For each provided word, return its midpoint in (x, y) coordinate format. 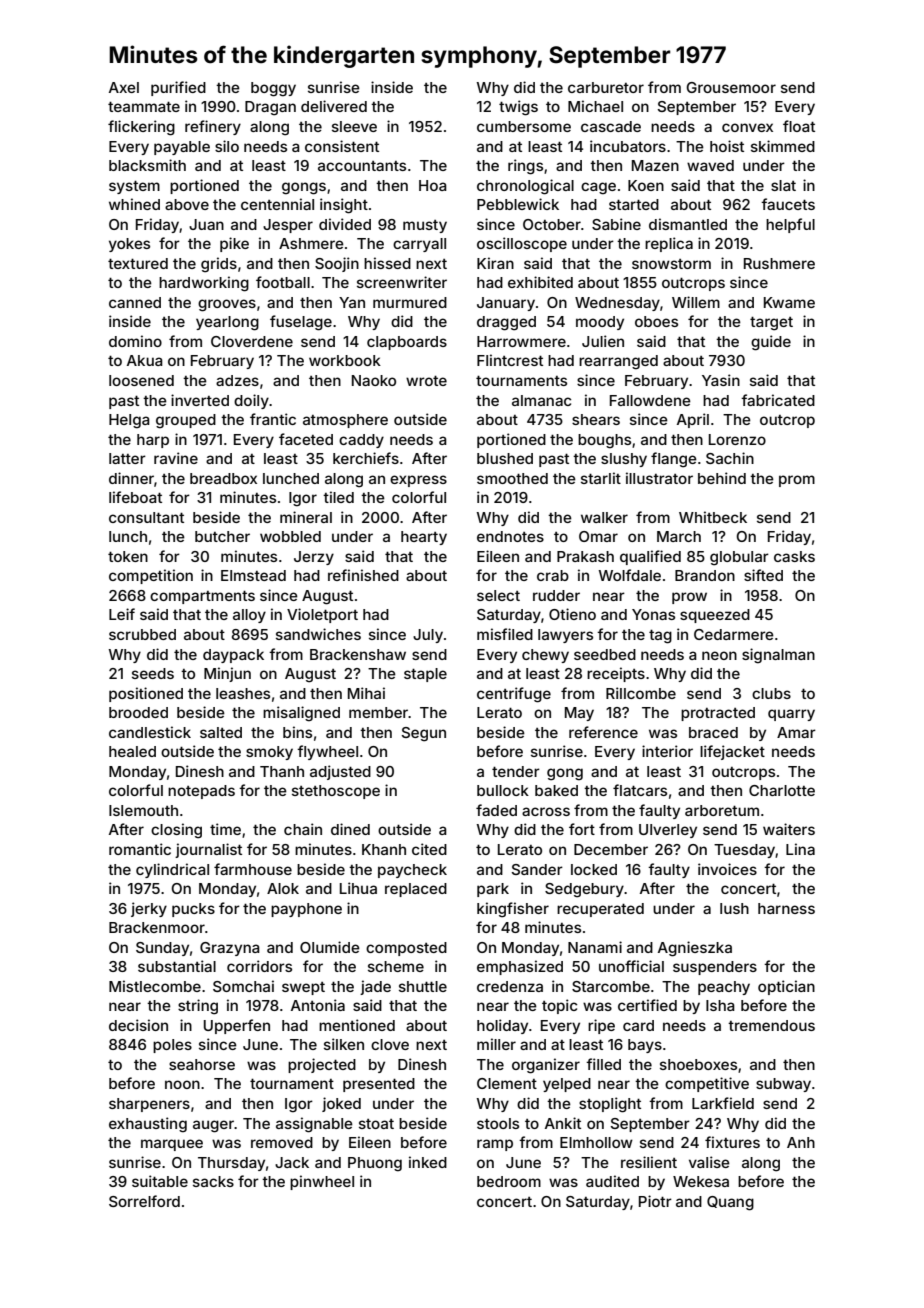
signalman (778, 656)
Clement (507, 1083)
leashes (243, 693)
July (428, 636)
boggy (273, 89)
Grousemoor (731, 87)
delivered (334, 106)
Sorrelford (144, 1201)
